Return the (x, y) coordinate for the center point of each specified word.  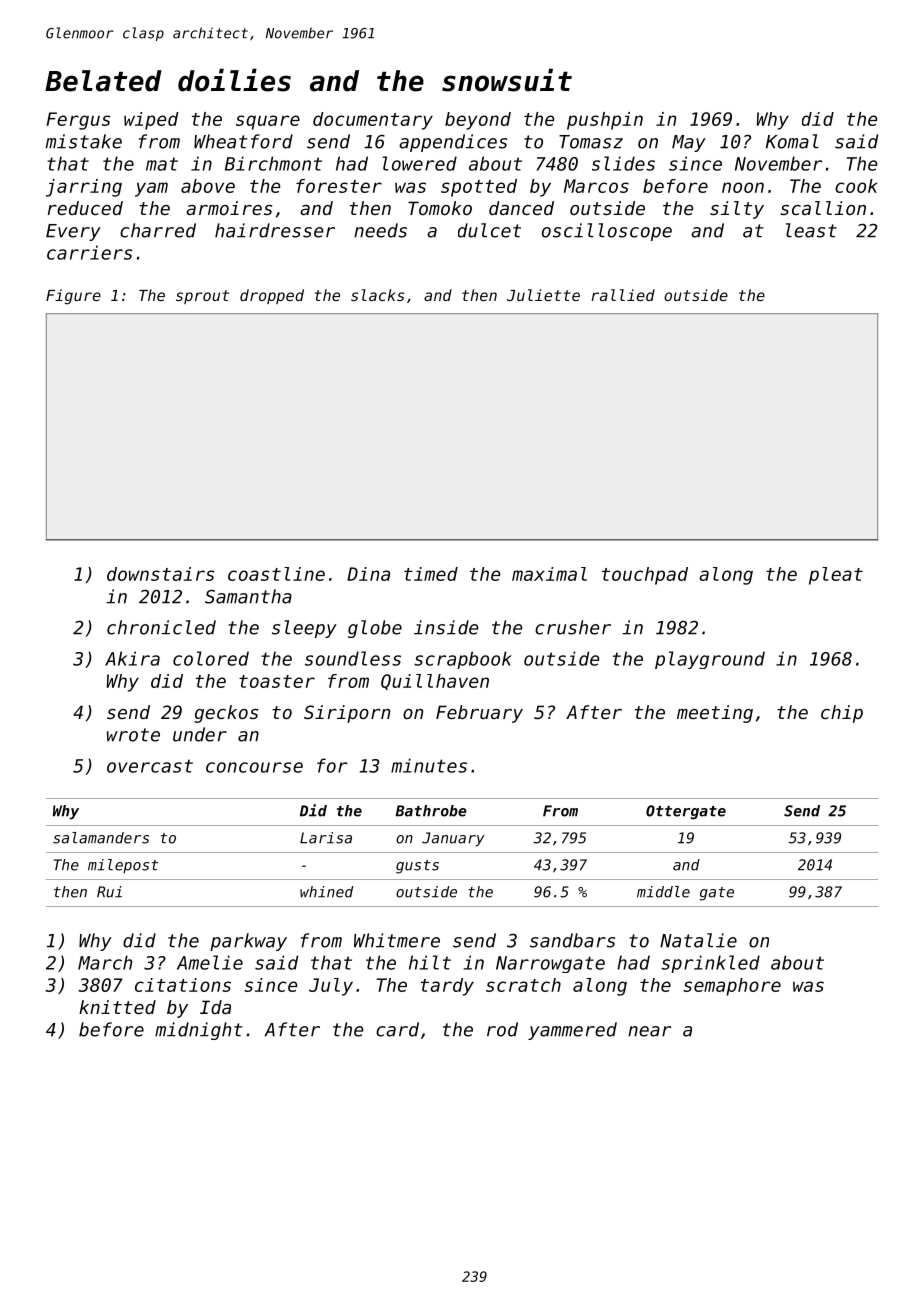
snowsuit (507, 80)
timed (431, 574)
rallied (623, 295)
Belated (103, 81)
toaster (277, 681)
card (397, 1029)
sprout (202, 297)
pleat (836, 576)
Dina (368, 574)
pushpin (605, 121)
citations (183, 985)
